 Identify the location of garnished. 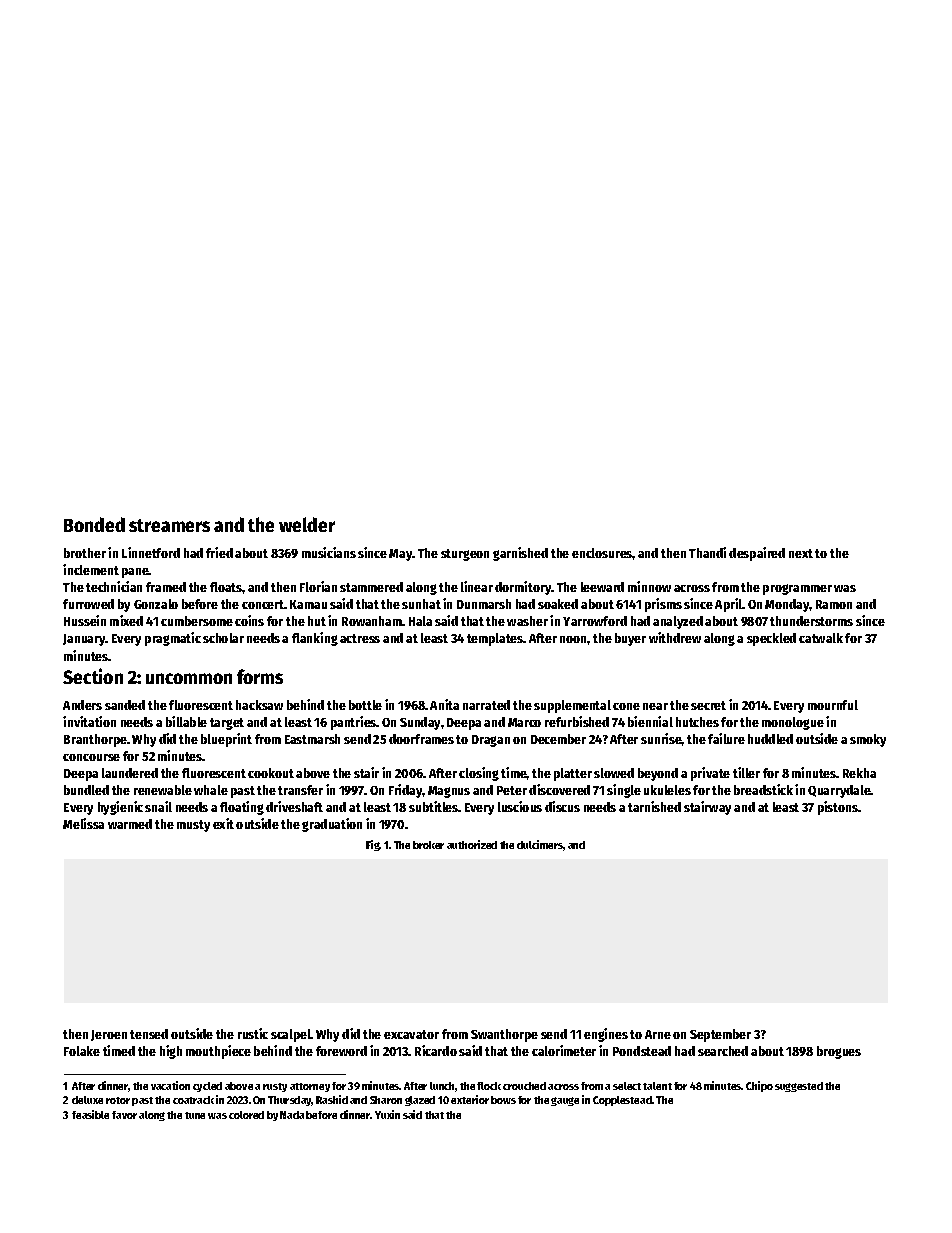
(520, 554).
